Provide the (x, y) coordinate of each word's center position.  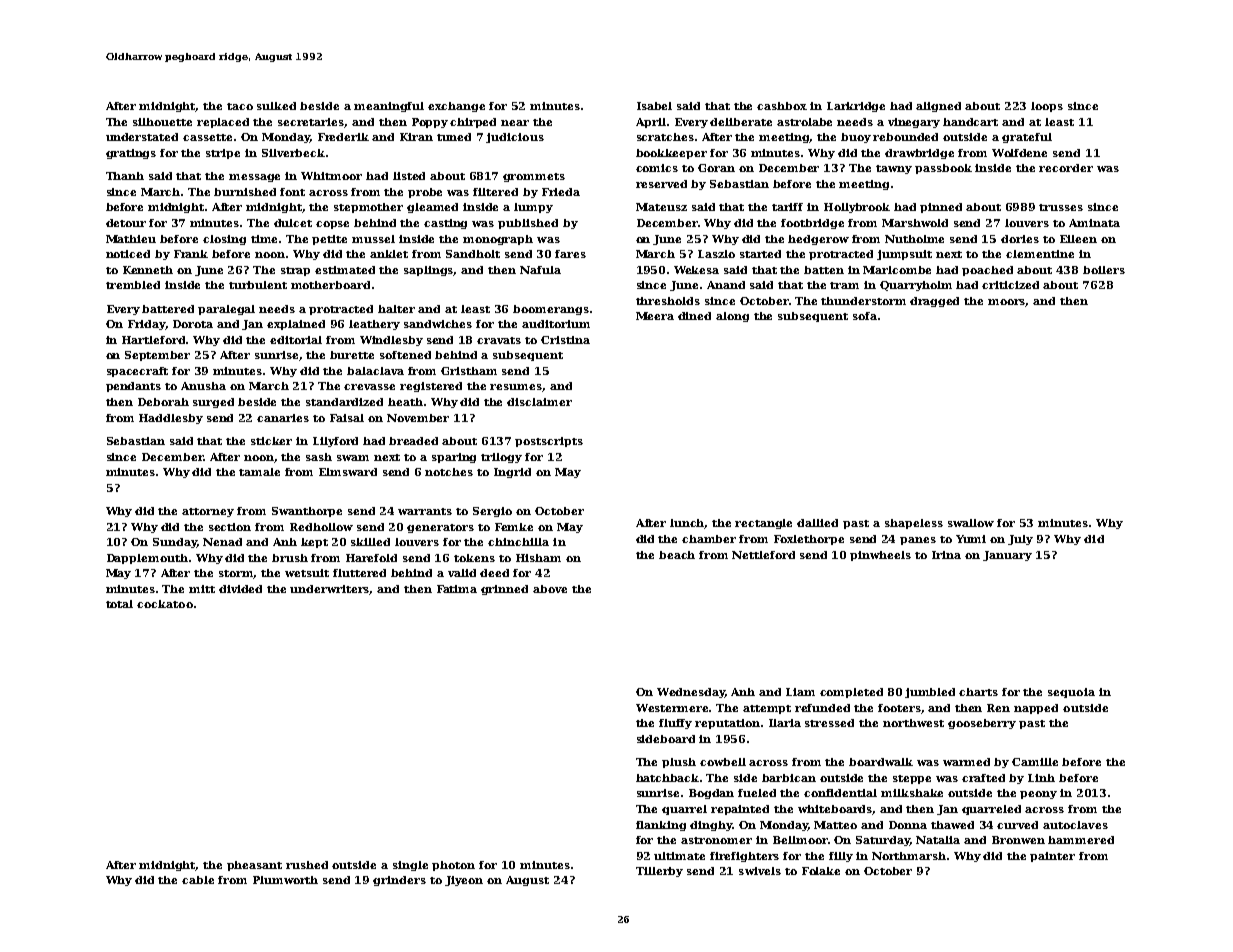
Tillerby (659, 872)
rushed (307, 865)
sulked (276, 106)
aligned (938, 107)
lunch (687, 524)
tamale (259, 472)
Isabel (654, 106)
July (1020, 540)
